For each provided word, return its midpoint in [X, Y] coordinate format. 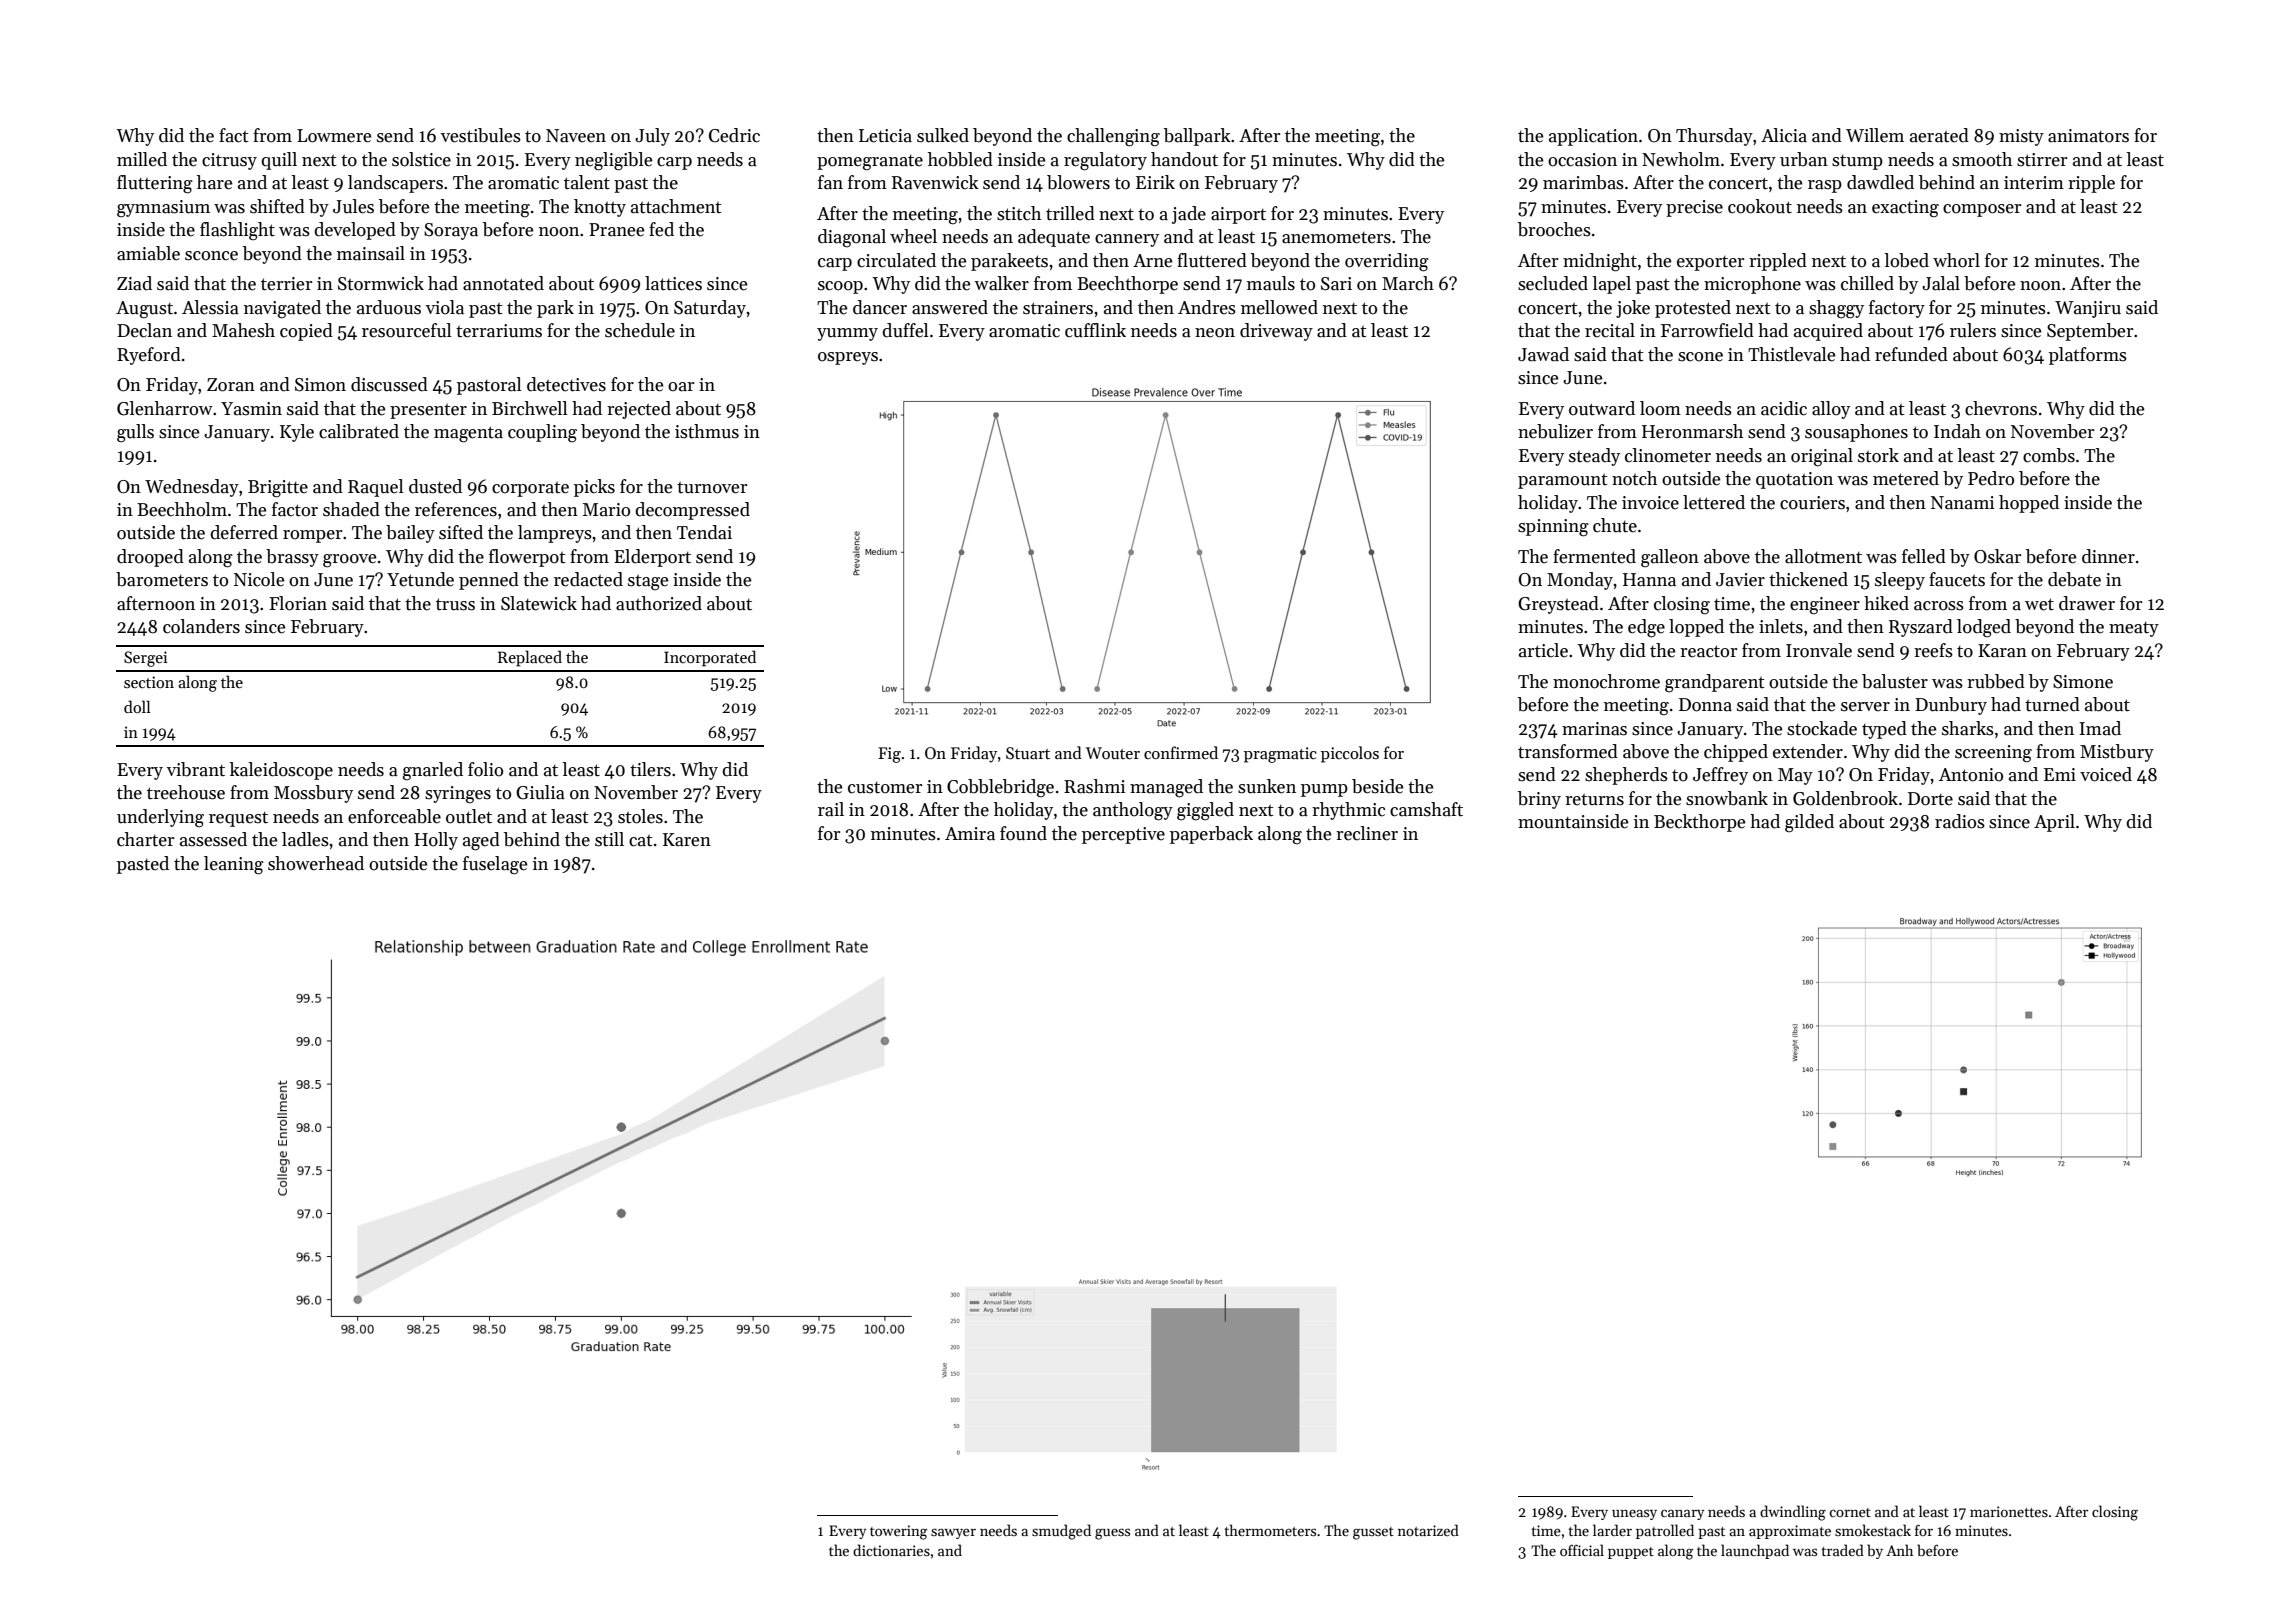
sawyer [953, 1533]
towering [898, 1532]
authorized [659, 603]
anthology [1133, 811]
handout [1184, 159]
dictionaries [891, 1550]
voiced [2106, 774]
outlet [469, 816]
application [1593, 137]
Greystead [1558, 605]
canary [1682, 1514]
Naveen [576, 136]
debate [2074, 579]
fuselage [495, 865]
